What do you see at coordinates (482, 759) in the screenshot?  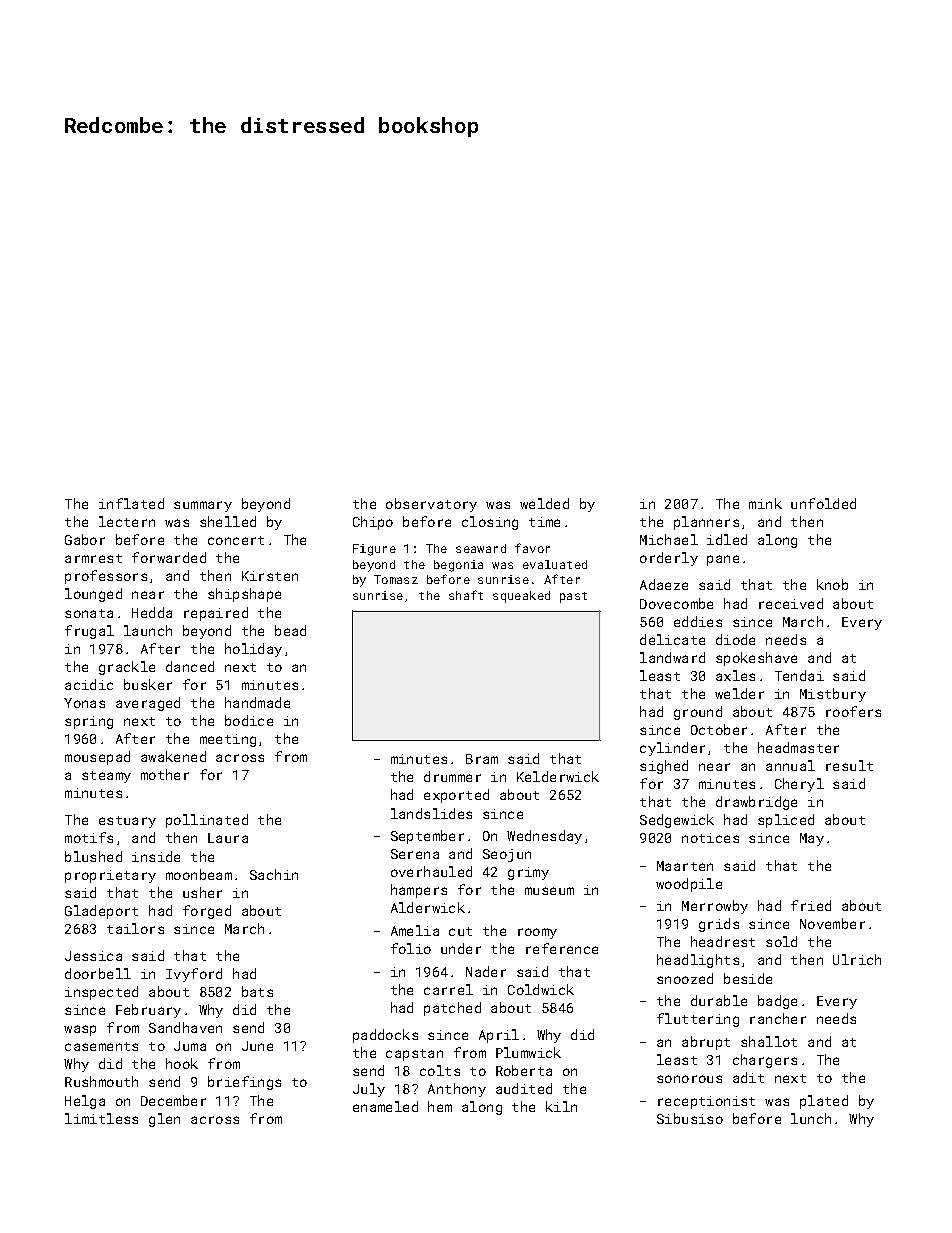 I see `Bram` at bounding box center [482, 759].
